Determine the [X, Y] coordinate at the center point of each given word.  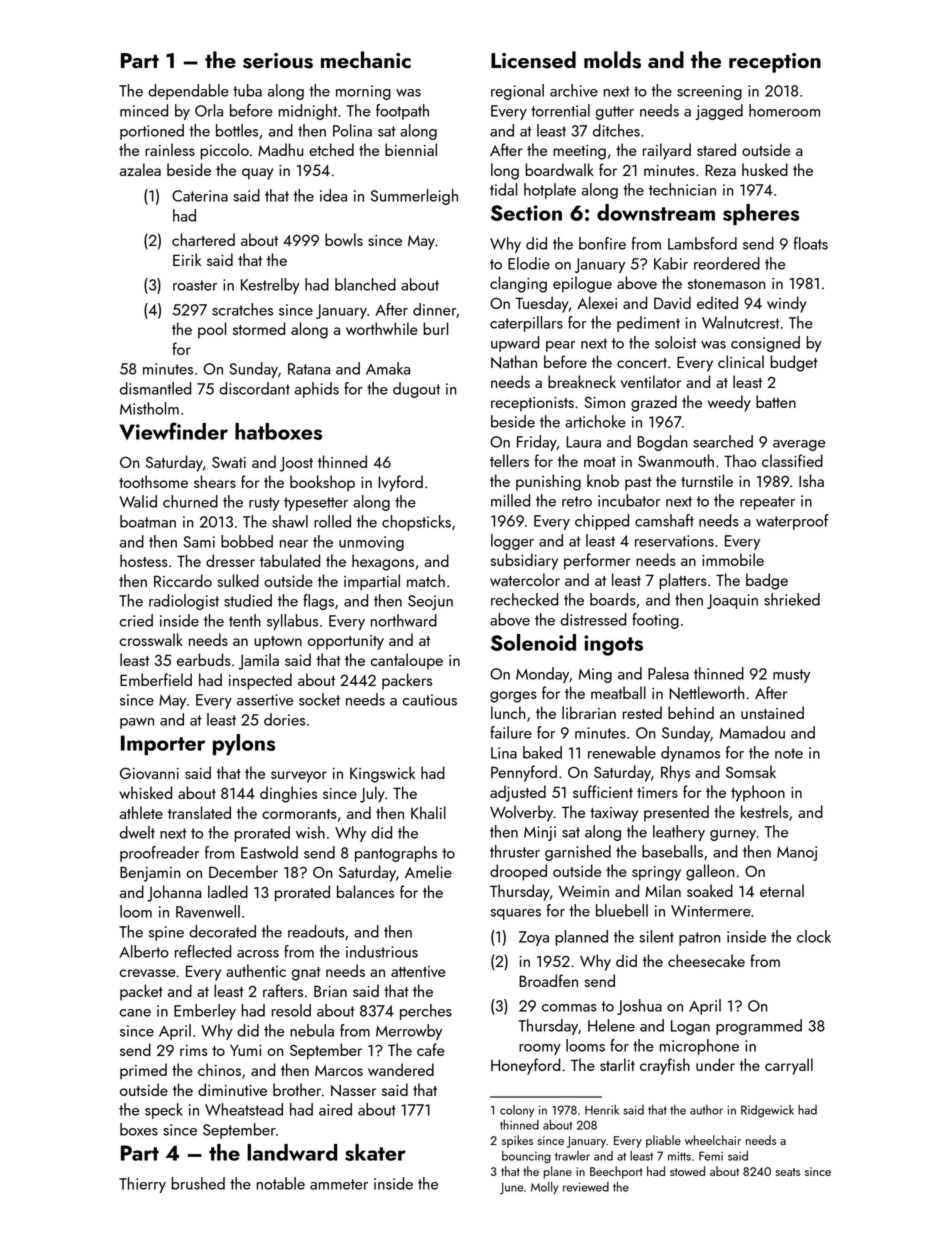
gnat [306, 974]
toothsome [153, 481]
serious [278, 61]
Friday [537, 443]
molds [612, 60]
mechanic [366, 60]
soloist [676, 342]
